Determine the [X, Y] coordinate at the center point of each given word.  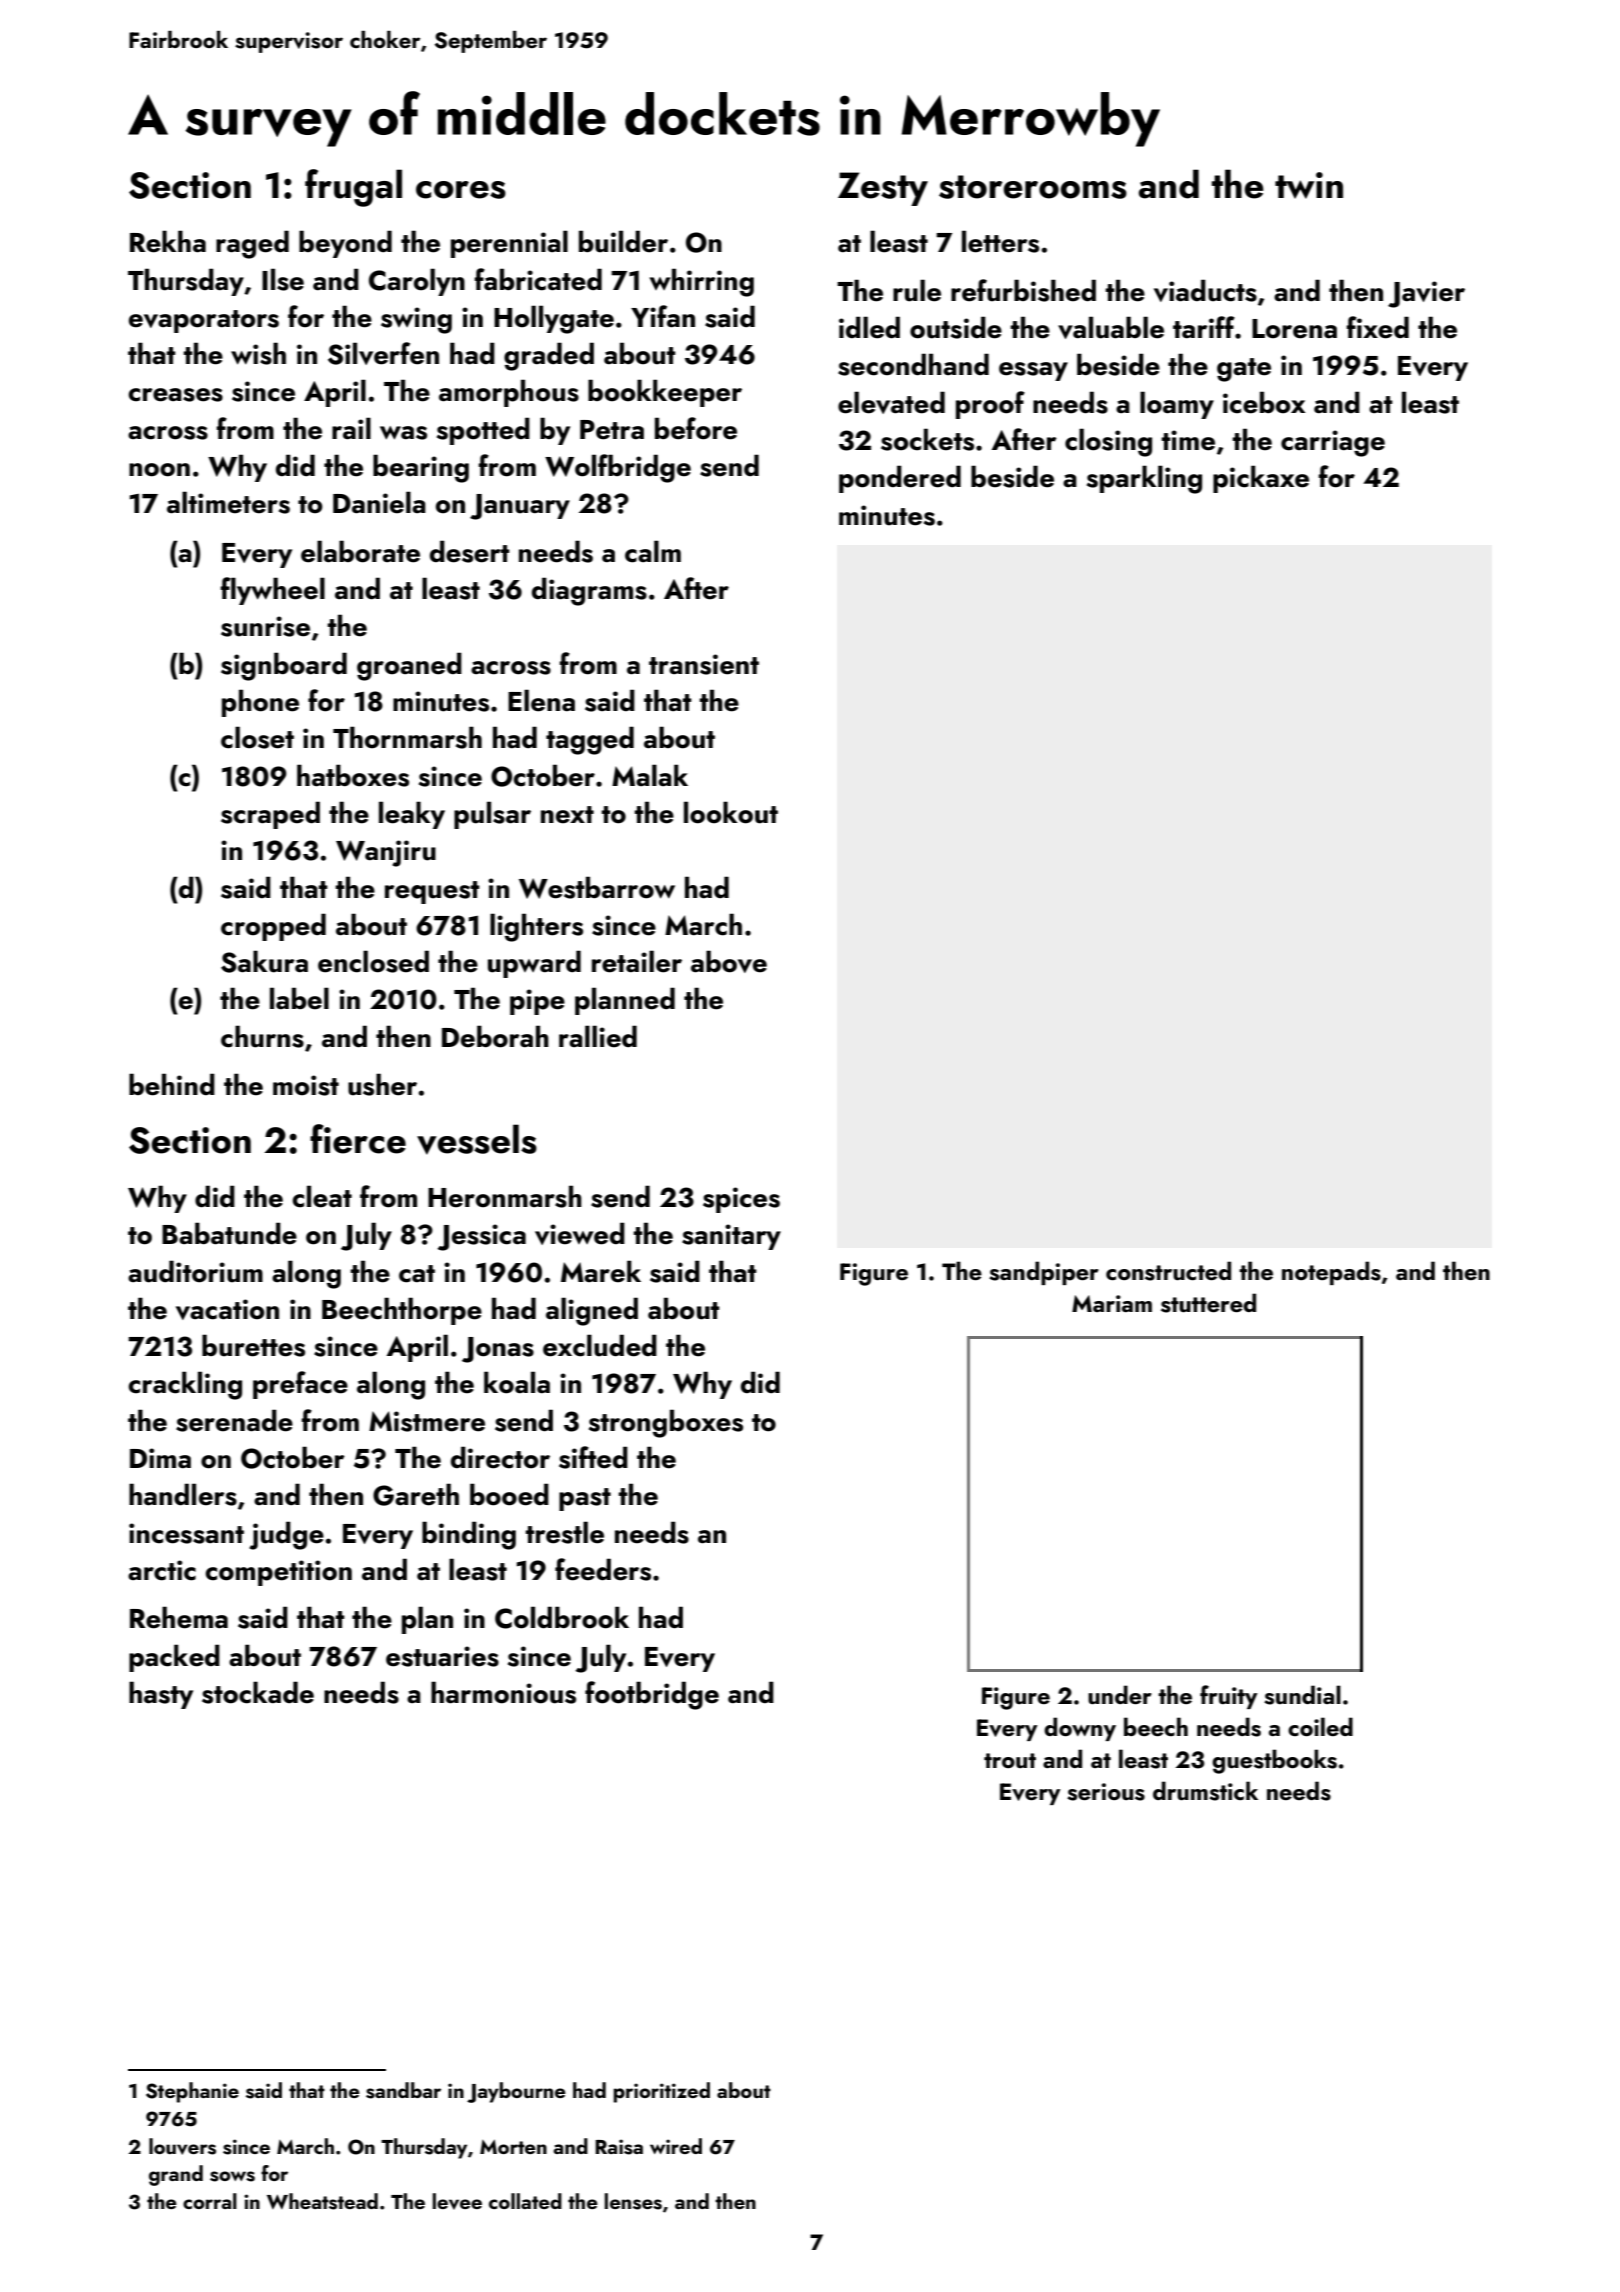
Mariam [1112, 1303]
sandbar [403, 2090]
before [696, 428]
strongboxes [666, 1423]
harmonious [503, 1692]
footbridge [652, 1695]
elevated [891, 402]
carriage [1333, 443]
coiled [1320, 1726]
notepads [1331, 1273]
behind [172, 1084]
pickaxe [1261, 479]
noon [159, 470]
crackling [185, 1385]
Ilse [283, 279]
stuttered [1208, 1303]
